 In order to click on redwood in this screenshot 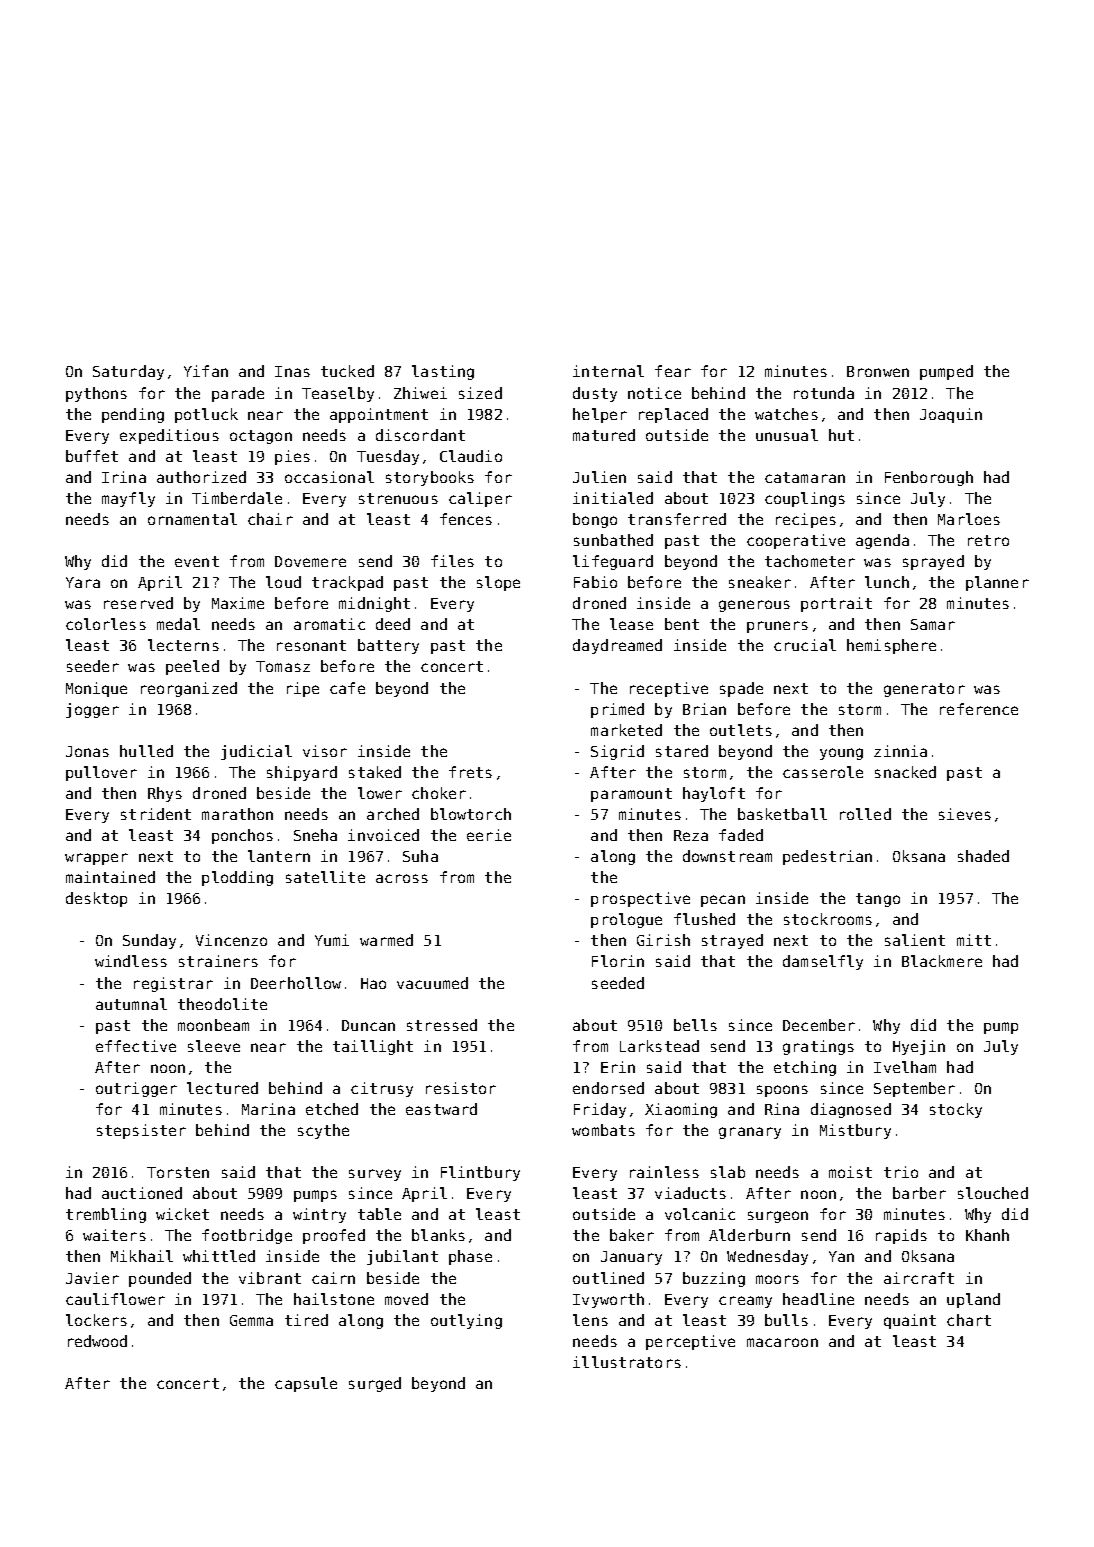, I will do `click(97, 1341)`.
